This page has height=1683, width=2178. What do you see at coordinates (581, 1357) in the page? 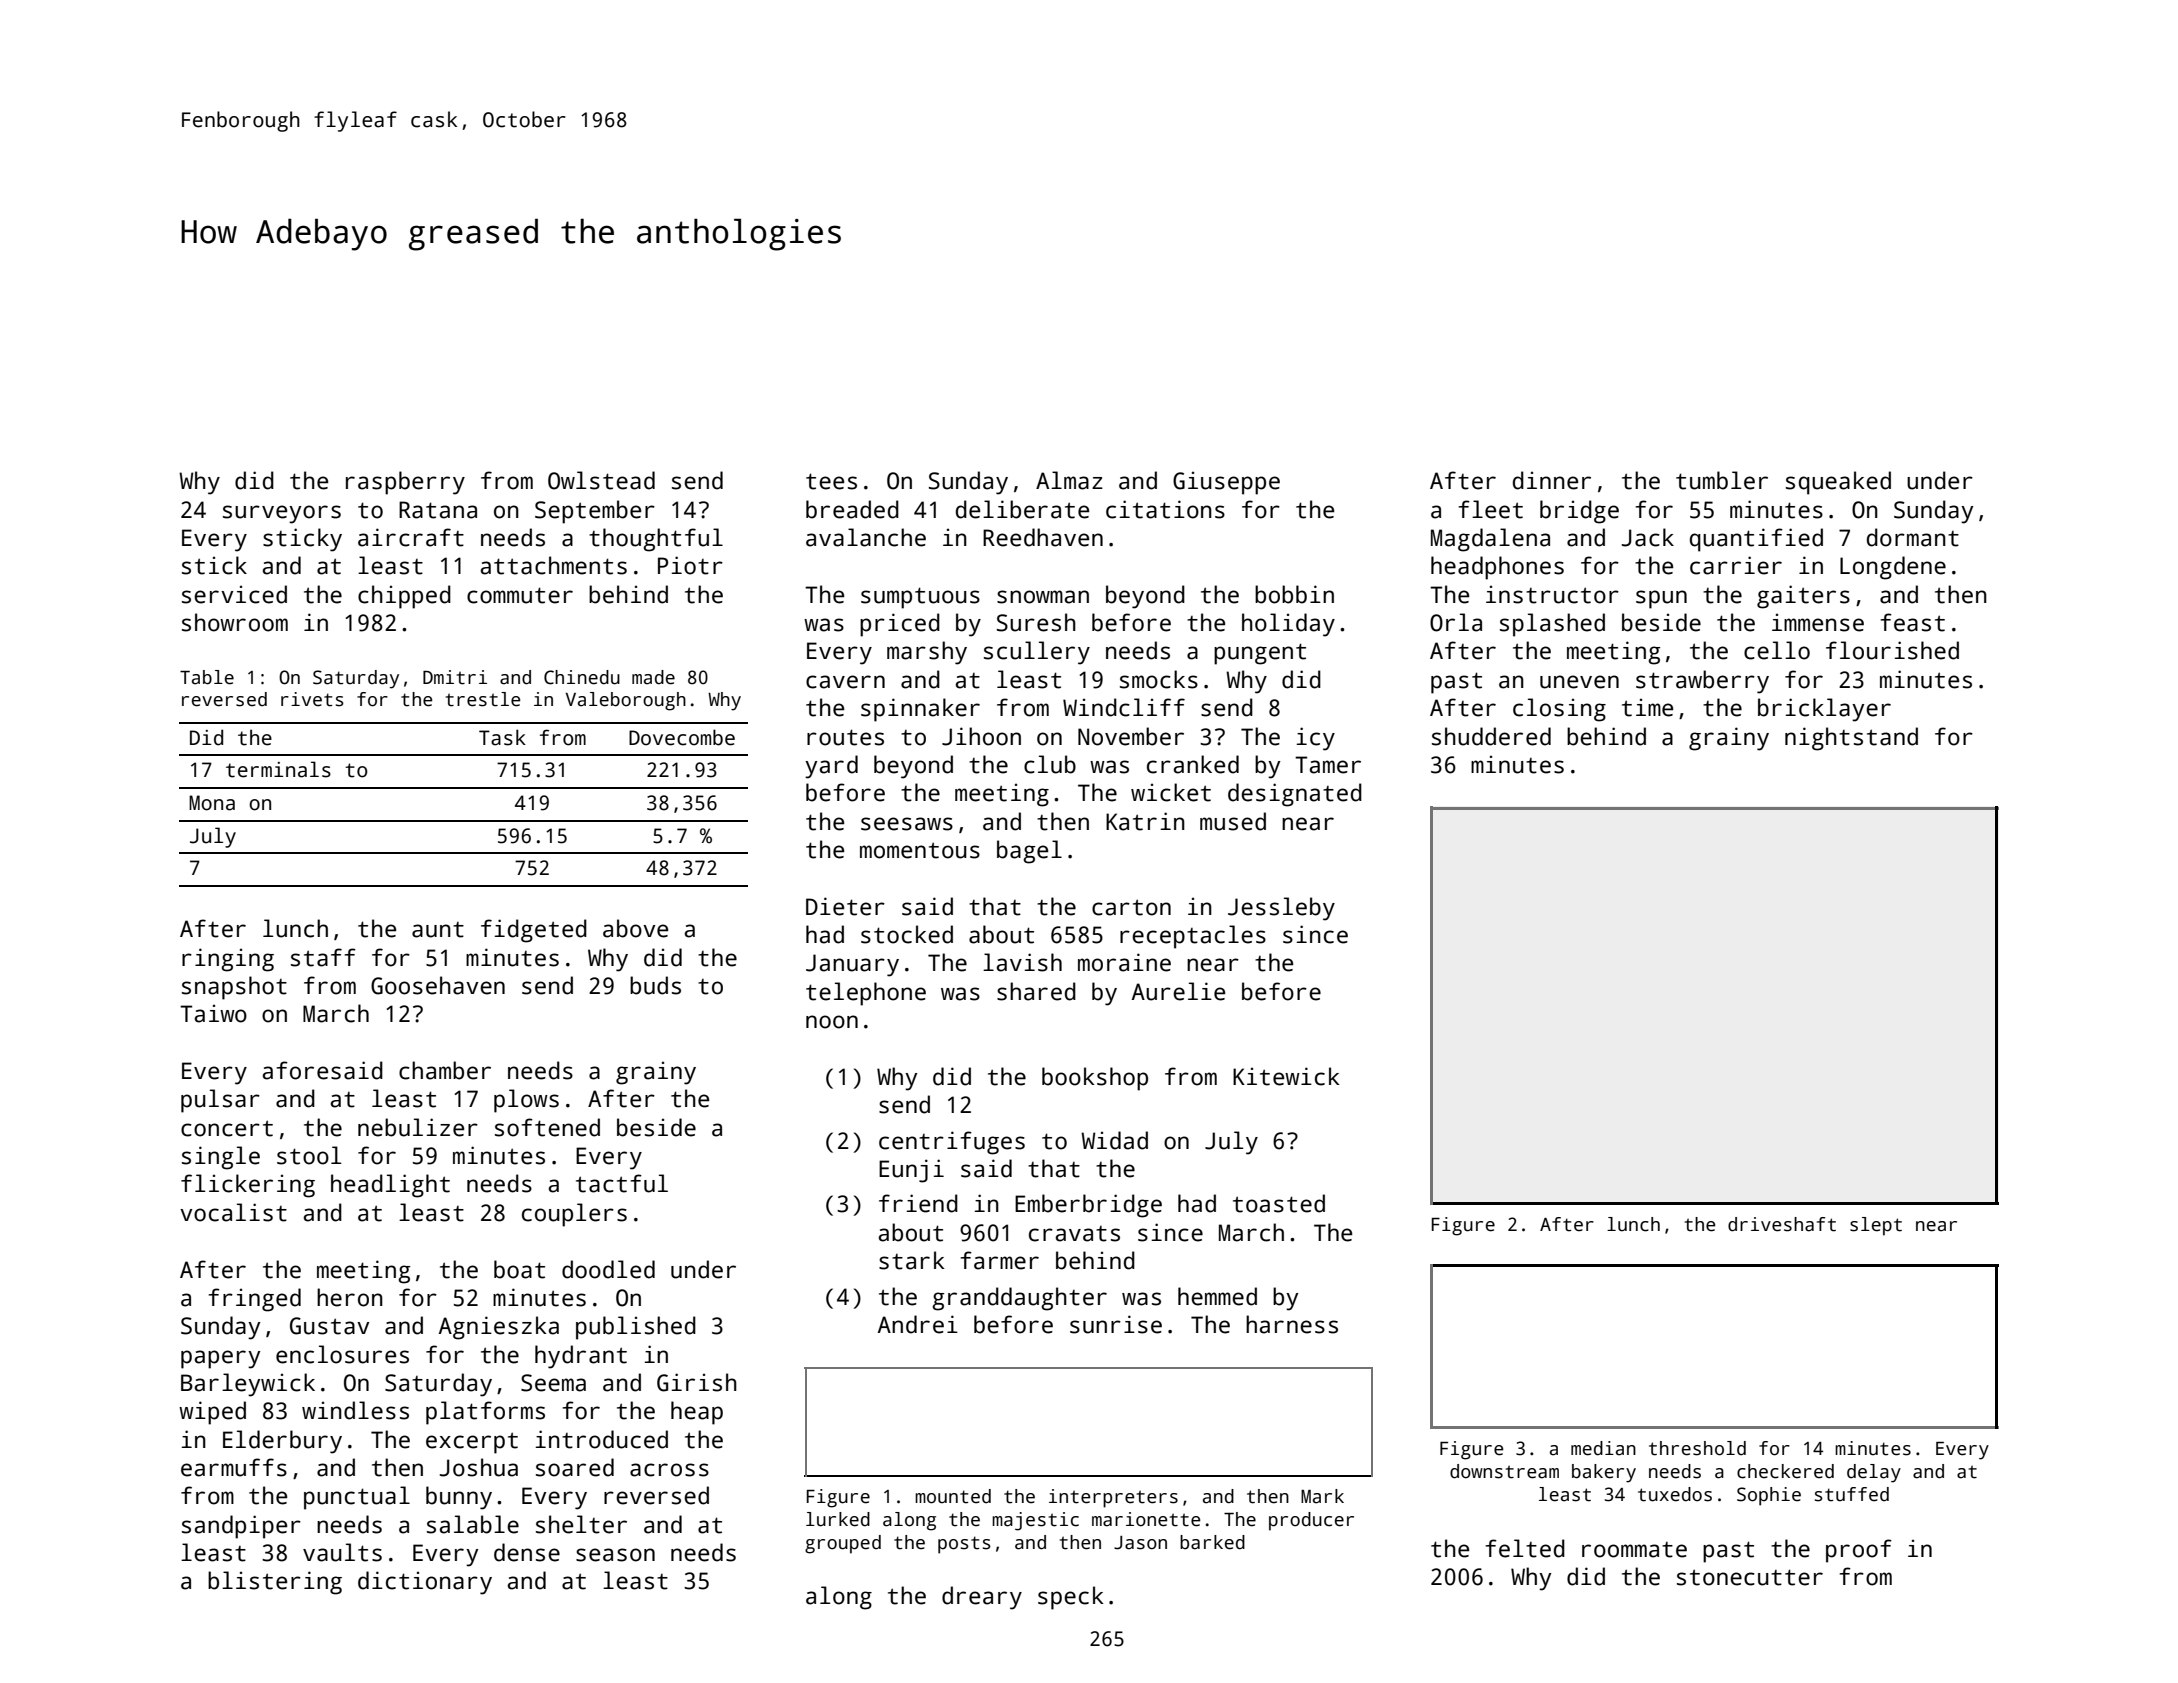
I see `hydrant` at bounding box center [581, 1357].
